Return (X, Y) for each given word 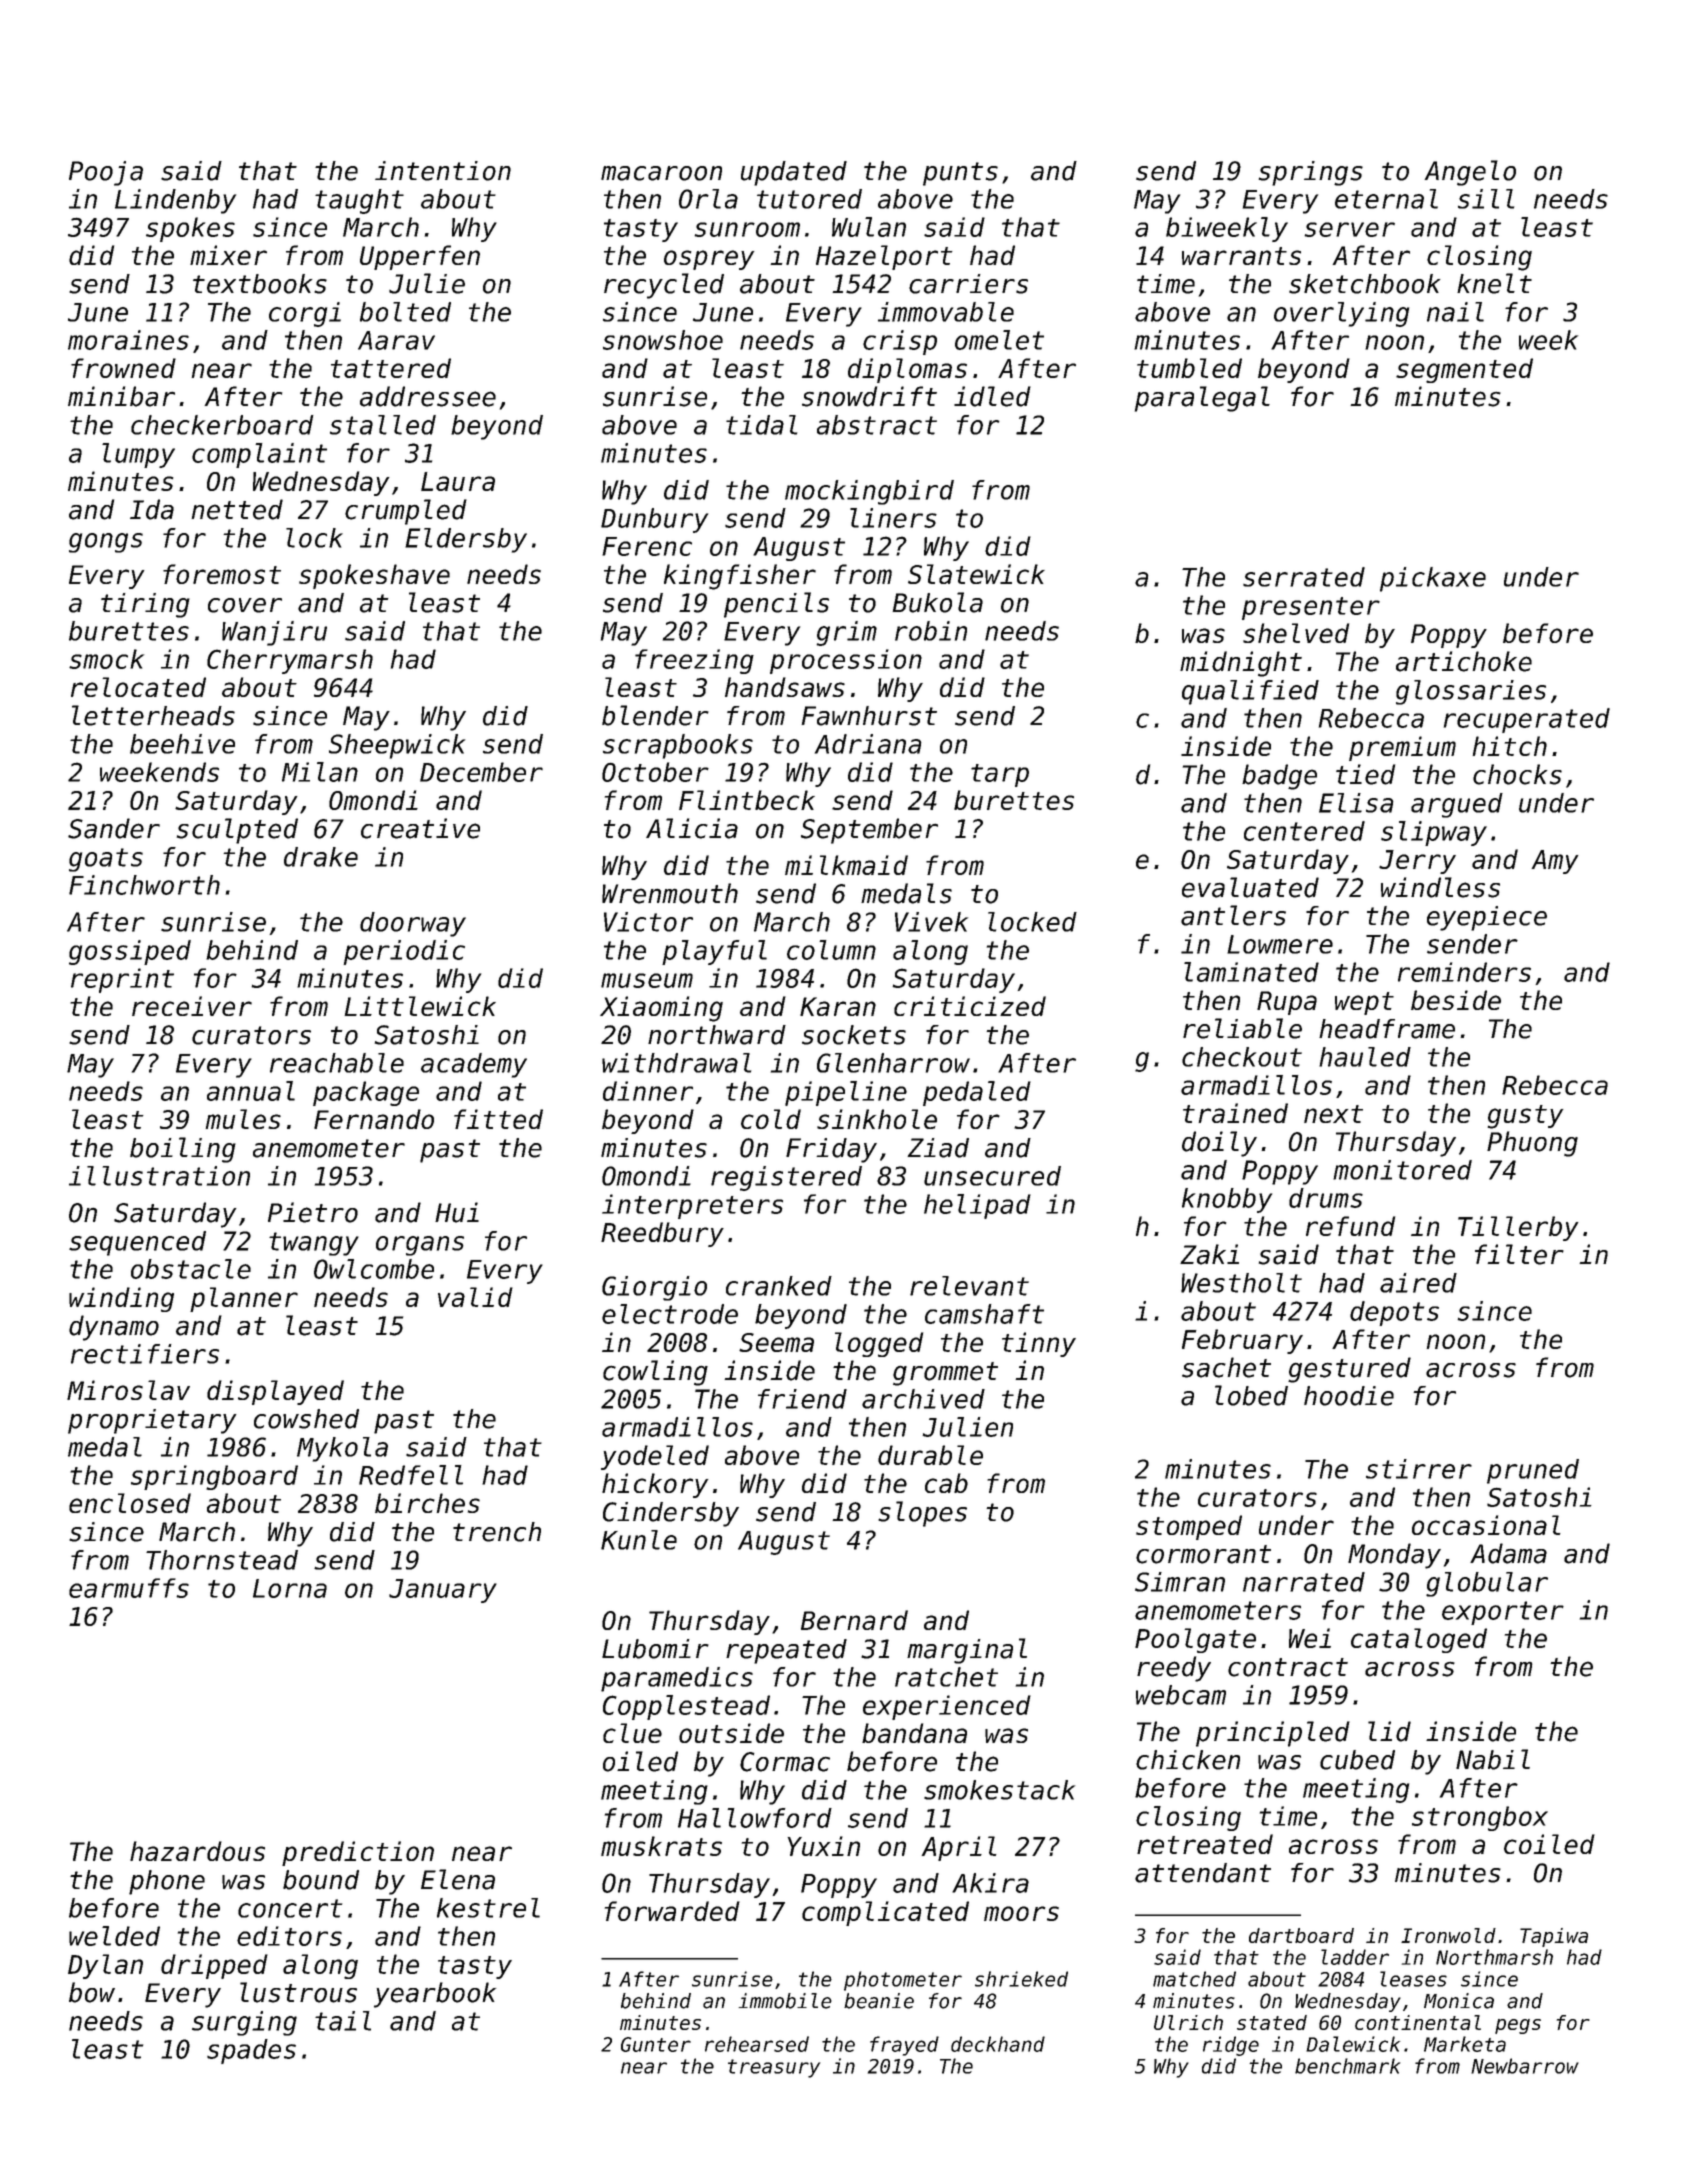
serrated (1304, 577)
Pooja (106, 173)
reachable (337, 1063)
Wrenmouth (670, 893)
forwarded (672, 1911)
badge (1279, 777)
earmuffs (129, 1588)
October (655, 772)
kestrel (488, 1908)
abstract (877, 425)
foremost (222, 574)
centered (1304, 831)
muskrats (661, 1846)
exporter (1503, 1613)
